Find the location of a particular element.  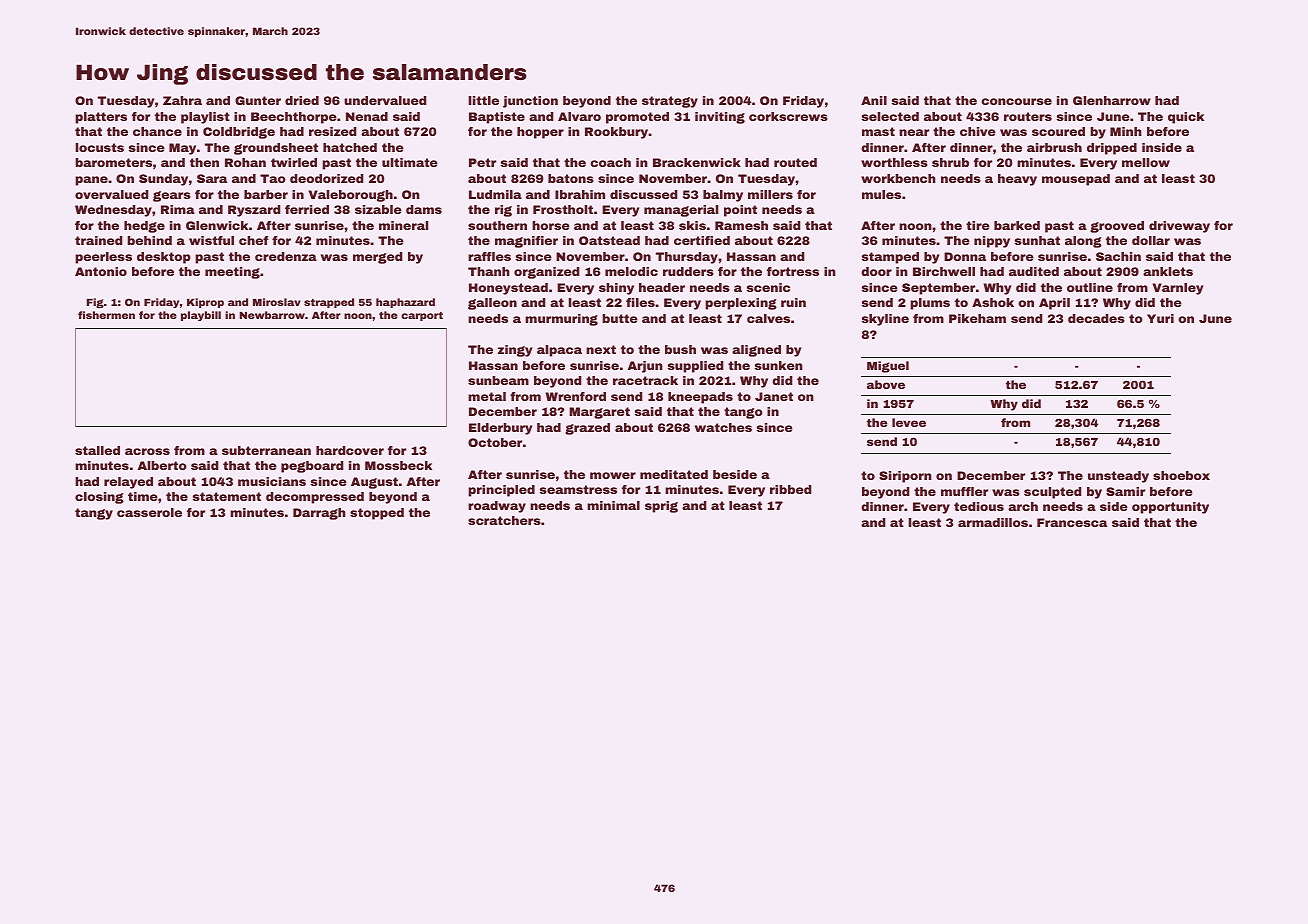

batons is located at coordinates (571, 178).
